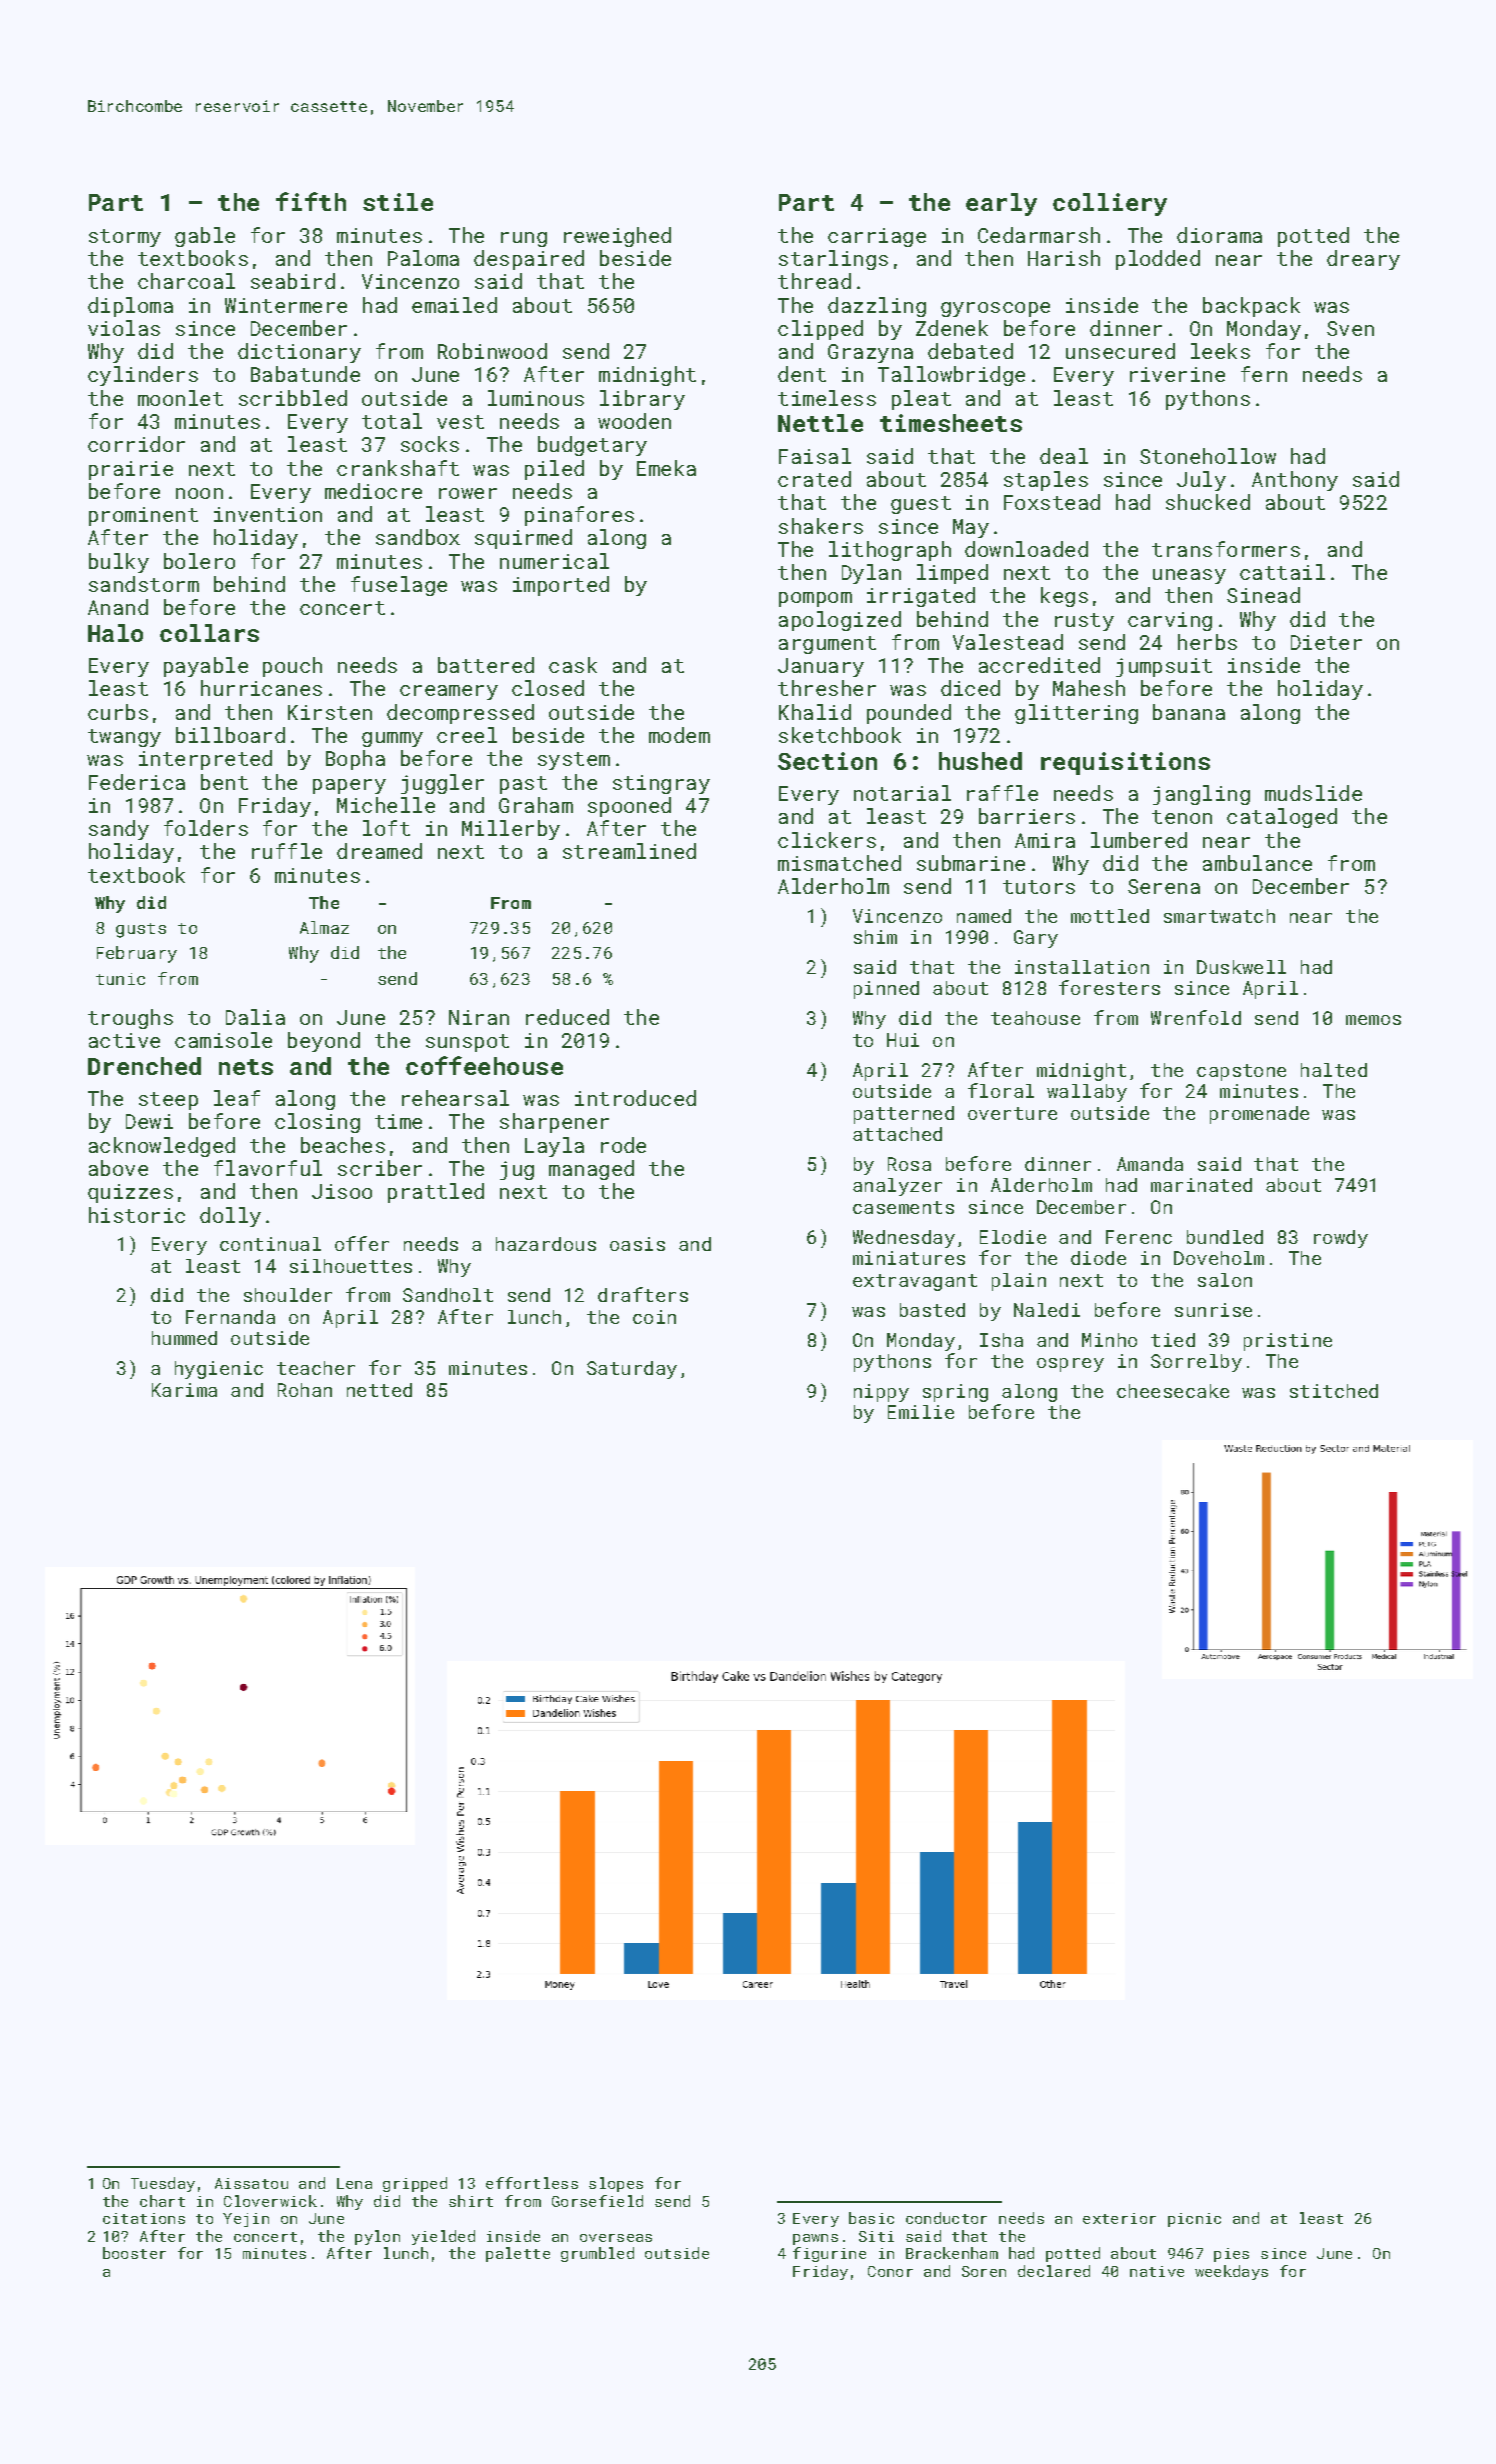 The height and width of the screenshot is (2464, 1496). What do you see at coordinates (223, 1040) in the screenshot?
I see `camisole` at bounding box center [223, 1040].
